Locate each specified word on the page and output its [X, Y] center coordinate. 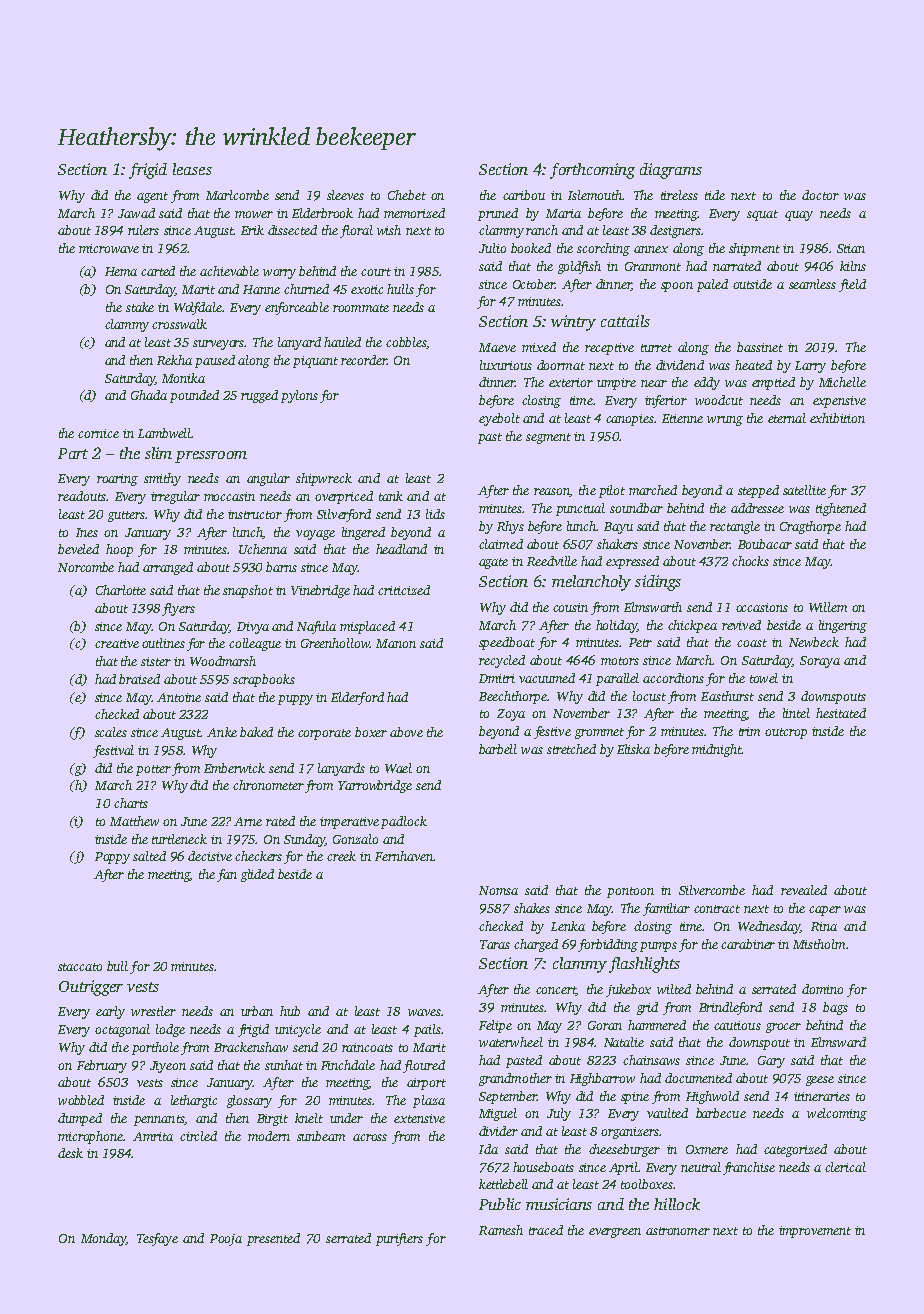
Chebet [407, 195]
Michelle [842, 382]
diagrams [671, 171]
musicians [559, 1204]
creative [117, 643]
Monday [103, 1239]
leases [192, 169]
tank [391, 496]
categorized [795, 1150]
